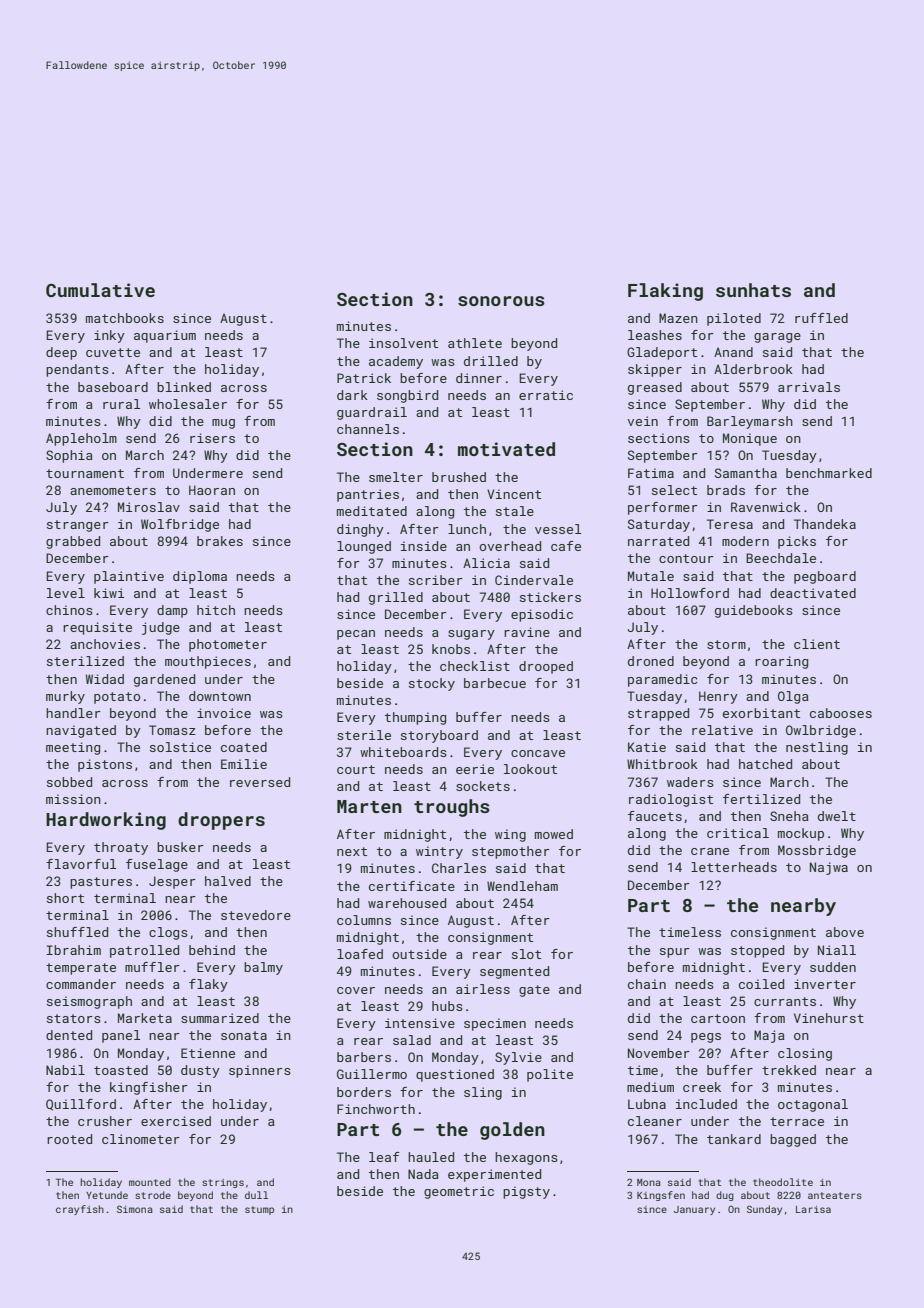 The height and width of the page is (1308, 924). I want to click on Vinehurst, so click(829, 1018).
